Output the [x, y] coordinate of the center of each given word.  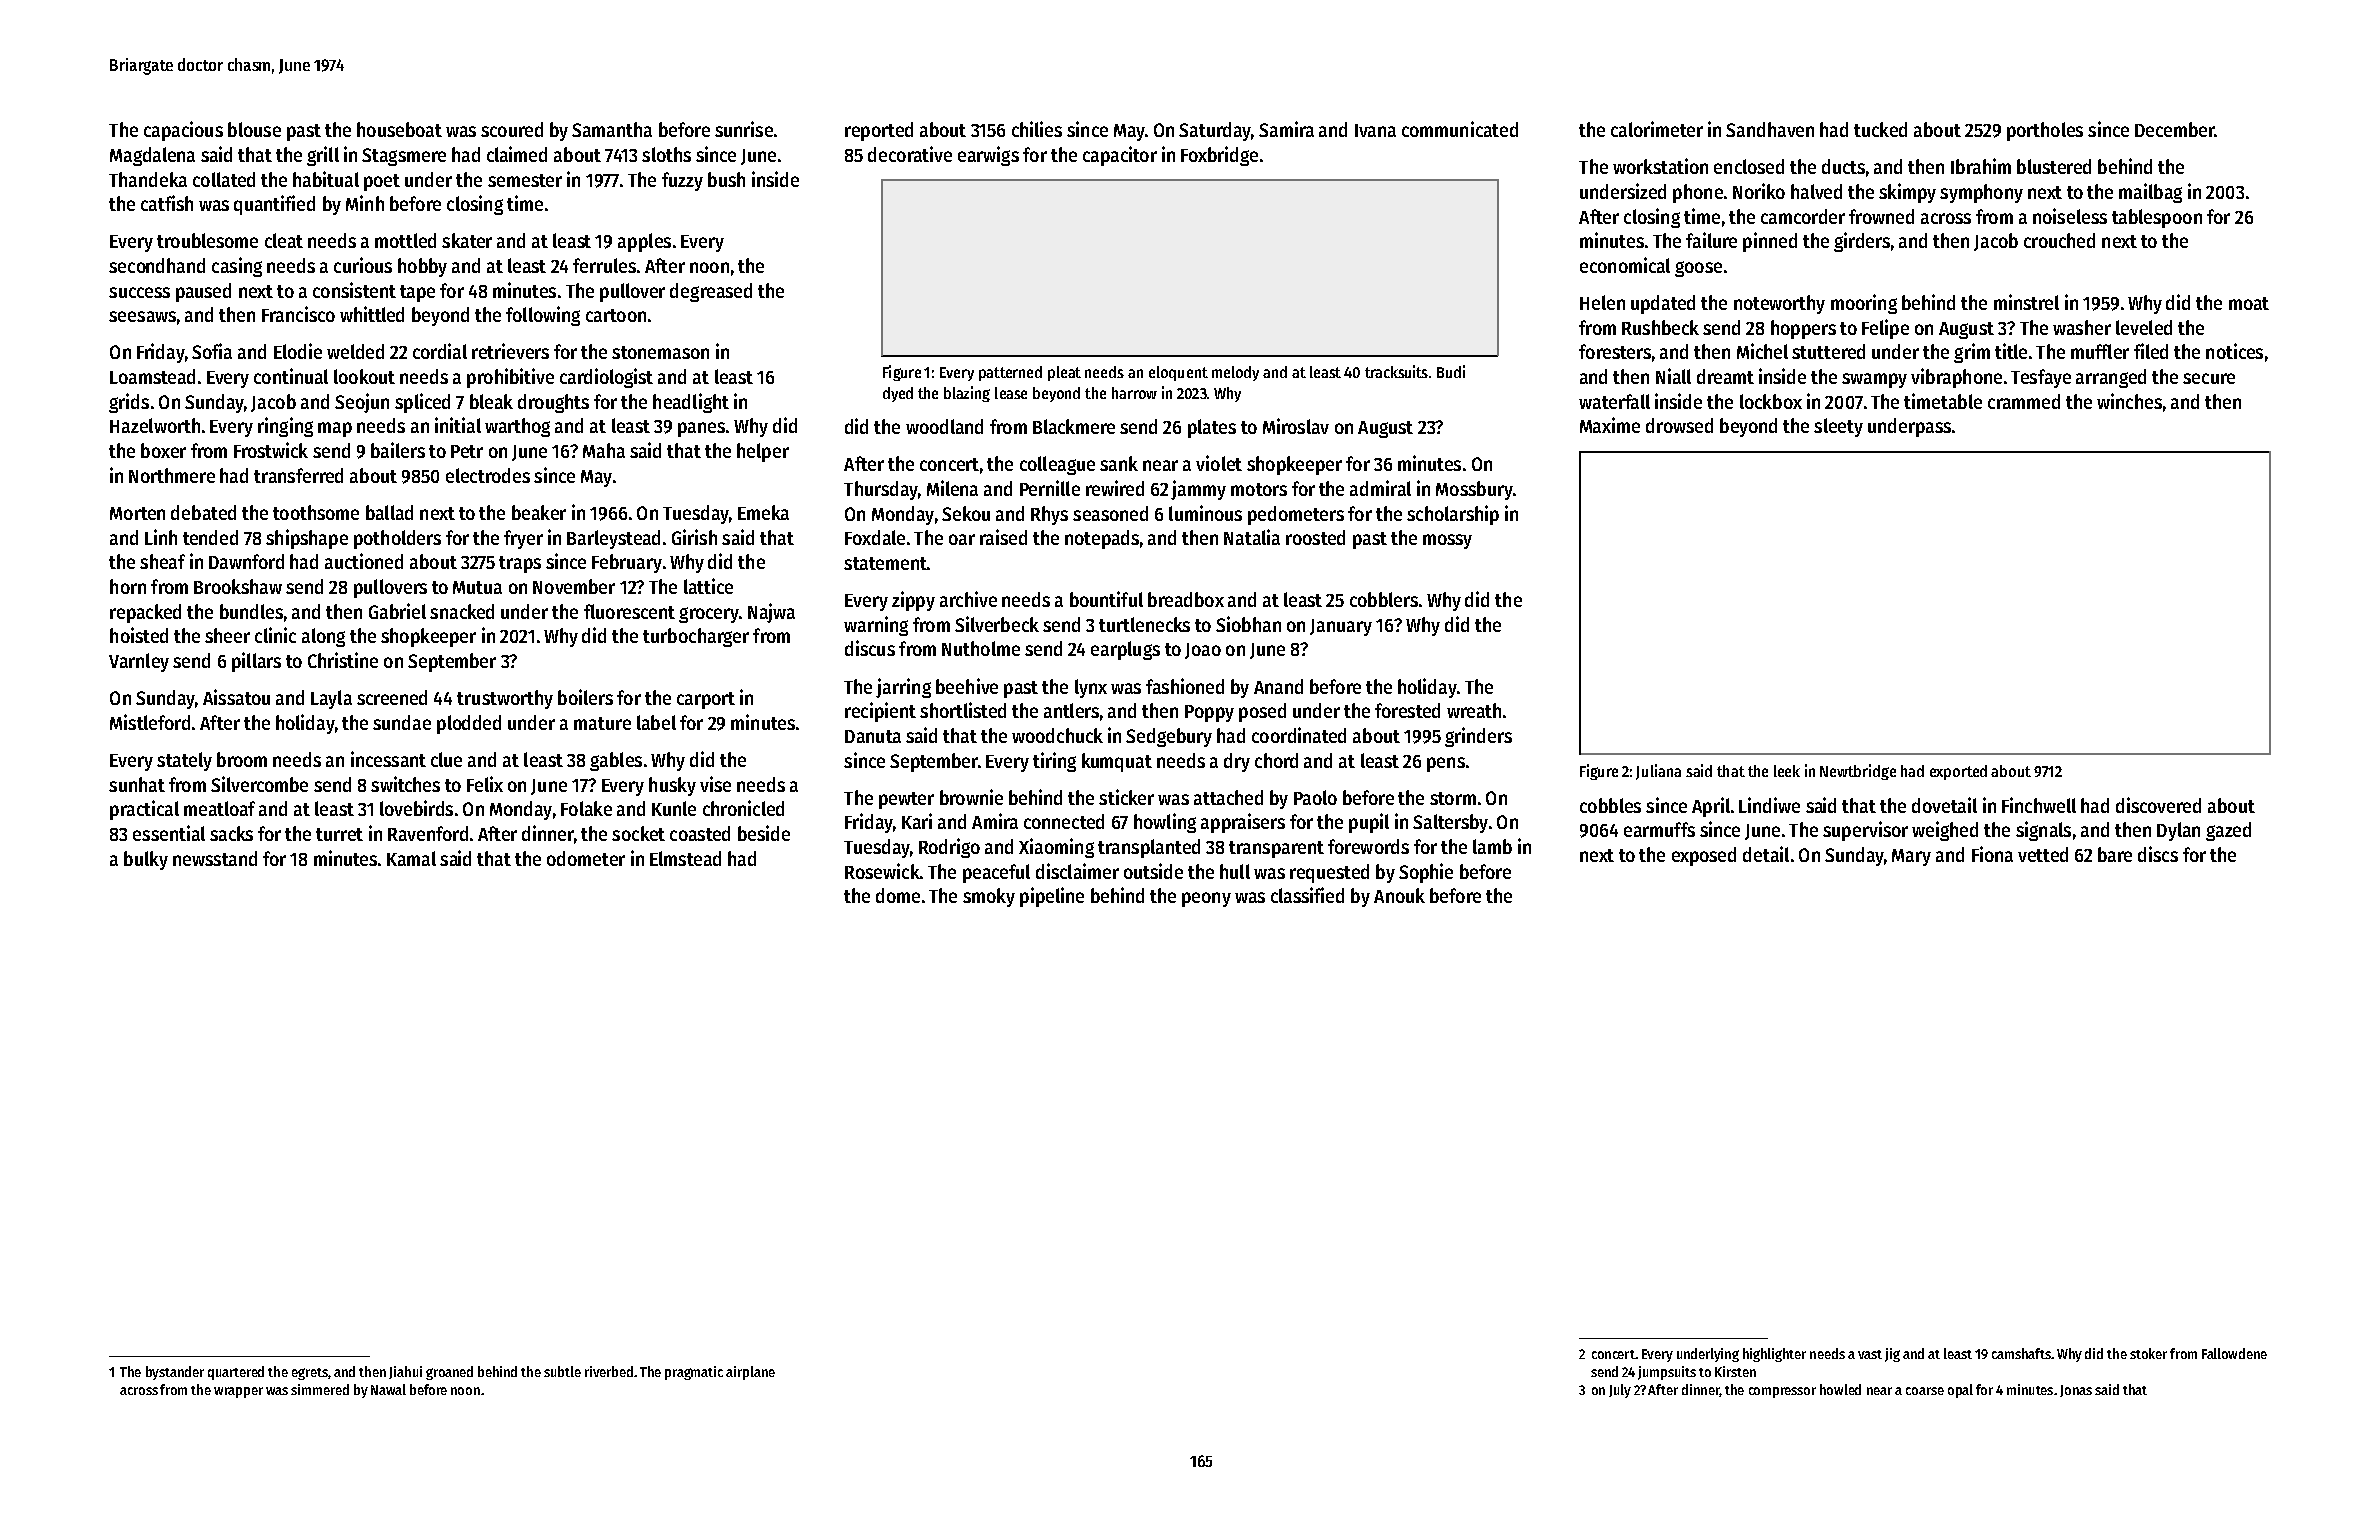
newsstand [215, 858]
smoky [989, 897]
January [1341, 627]
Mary [1911, 857]
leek [1787, 771]
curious [363, 265]
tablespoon [2157, 218]
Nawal [388, 1389]
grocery [709, 615]
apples [644, 242]
